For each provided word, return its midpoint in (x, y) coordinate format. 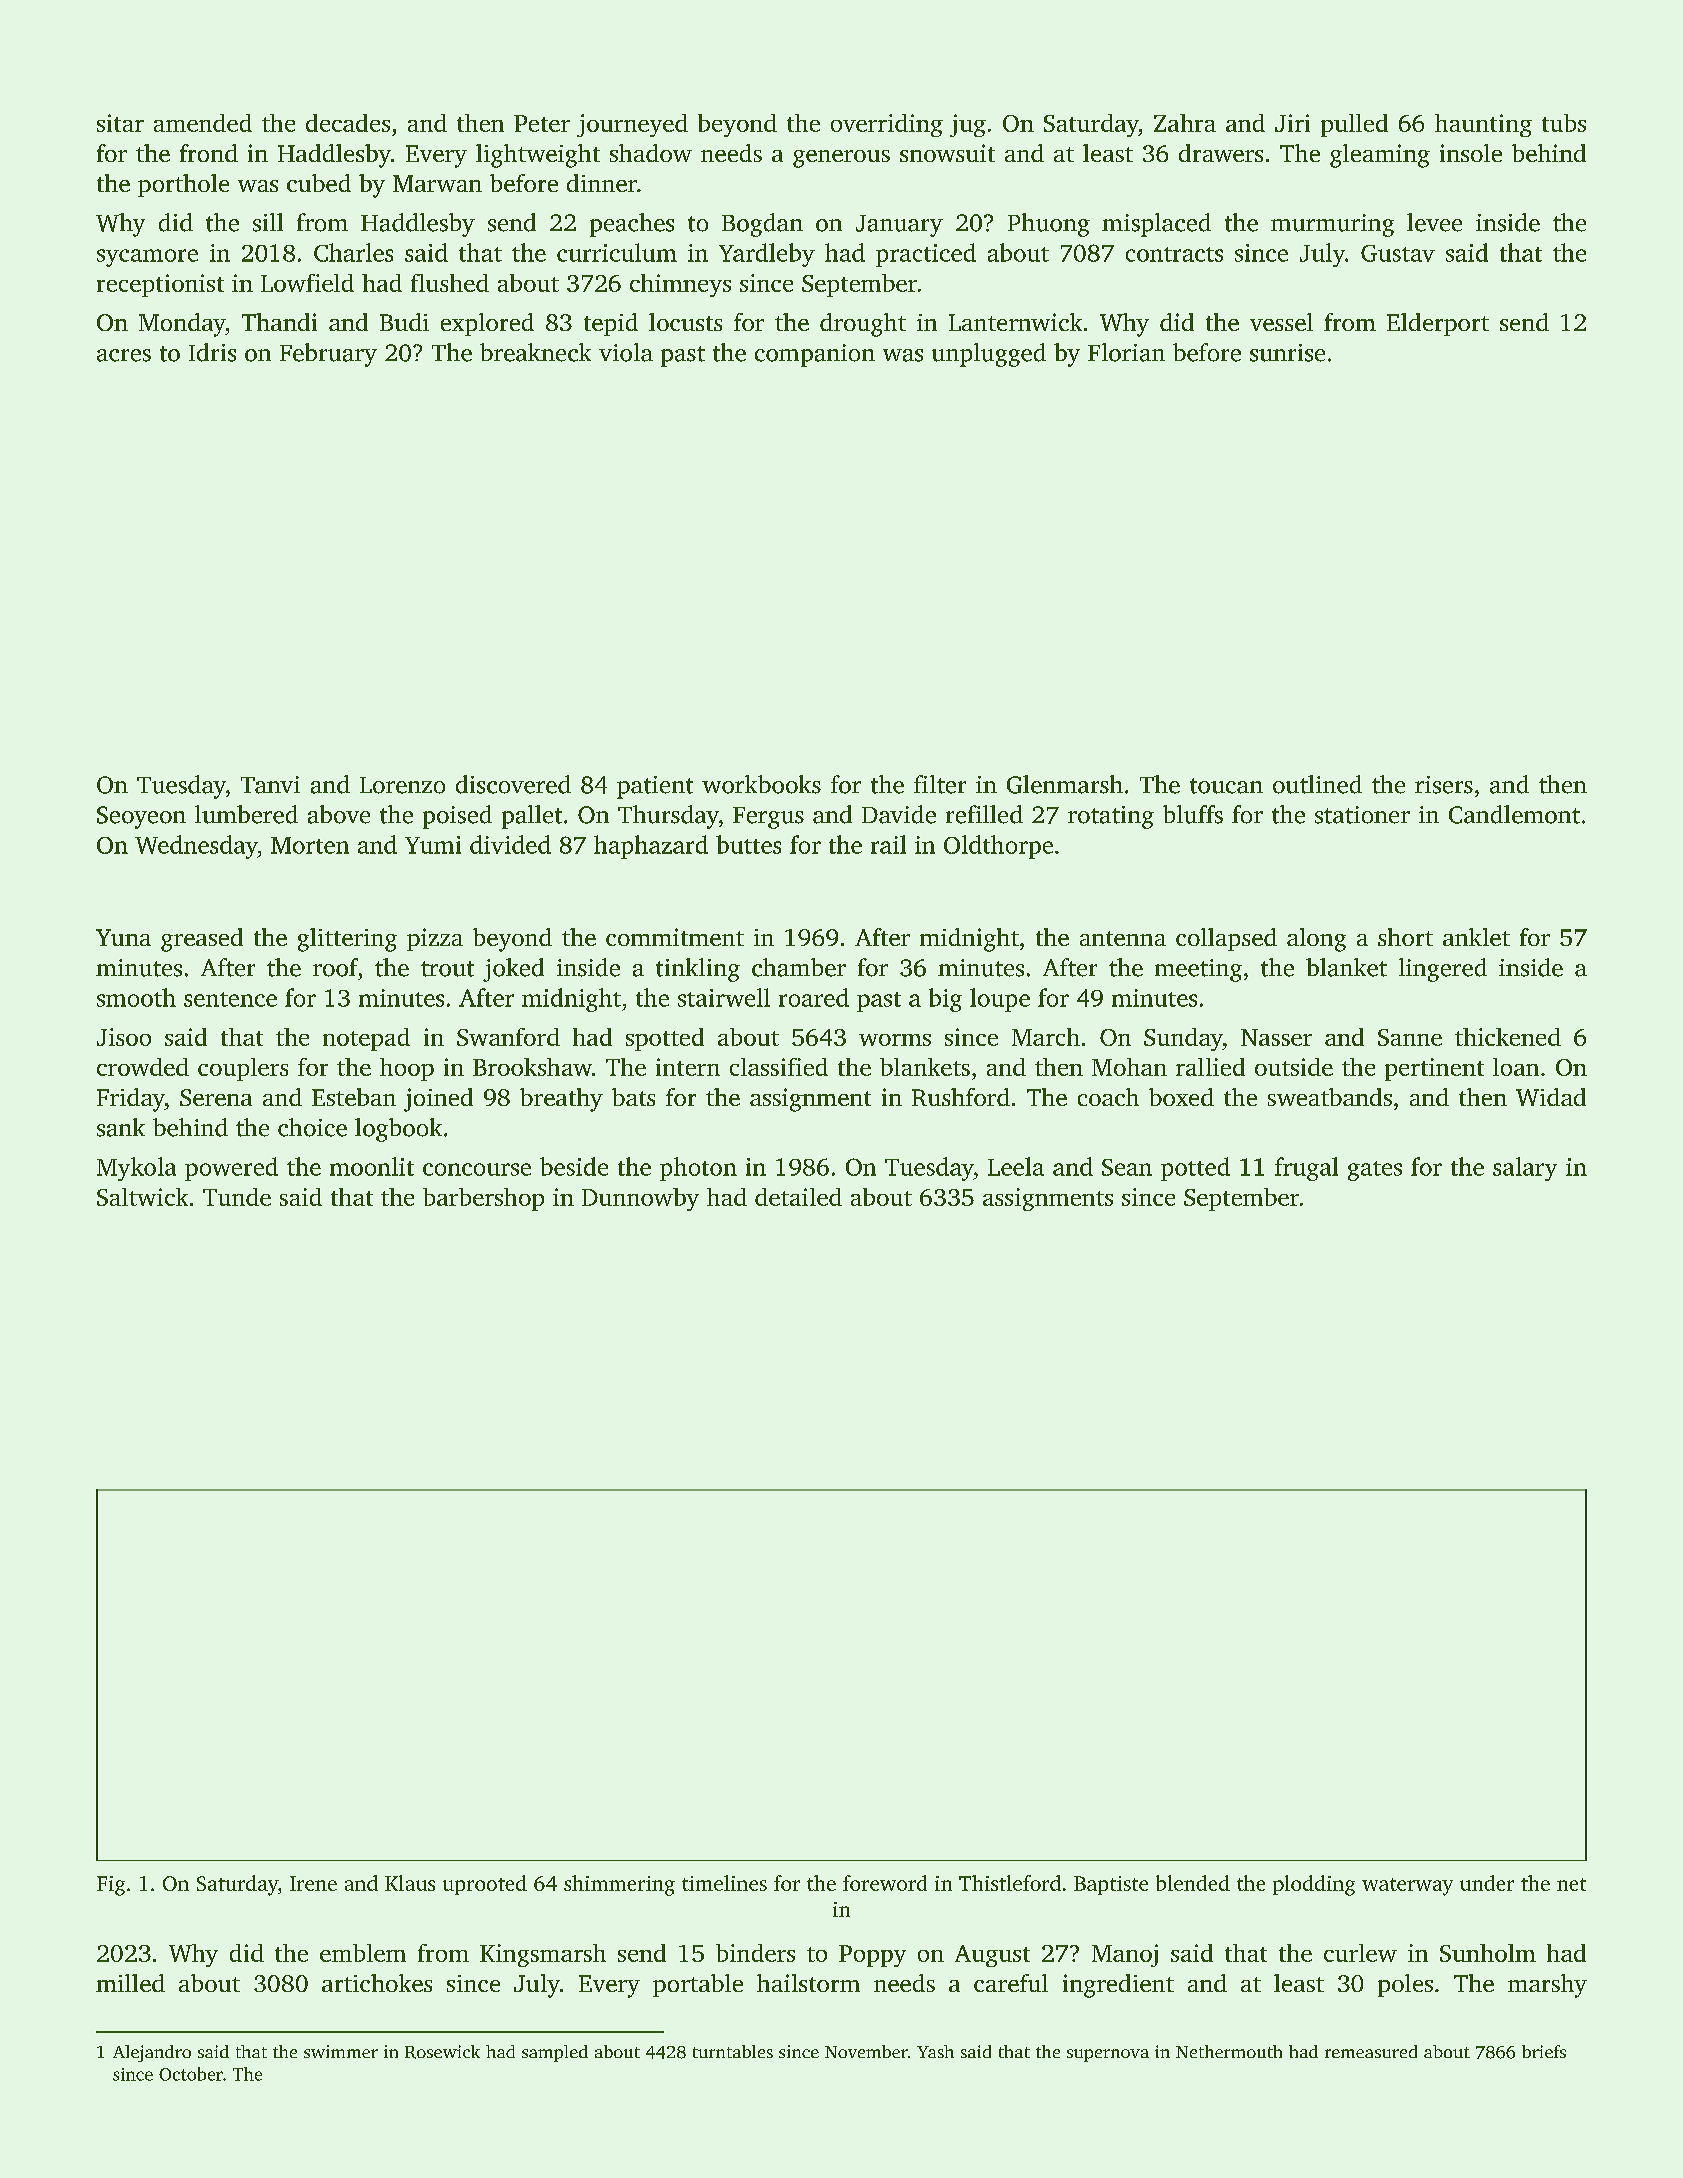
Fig (111, 1886)
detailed (798, 1197)
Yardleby (767, 255)
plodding (1314, 1885)
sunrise (1287, 353)
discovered (513, 784)
